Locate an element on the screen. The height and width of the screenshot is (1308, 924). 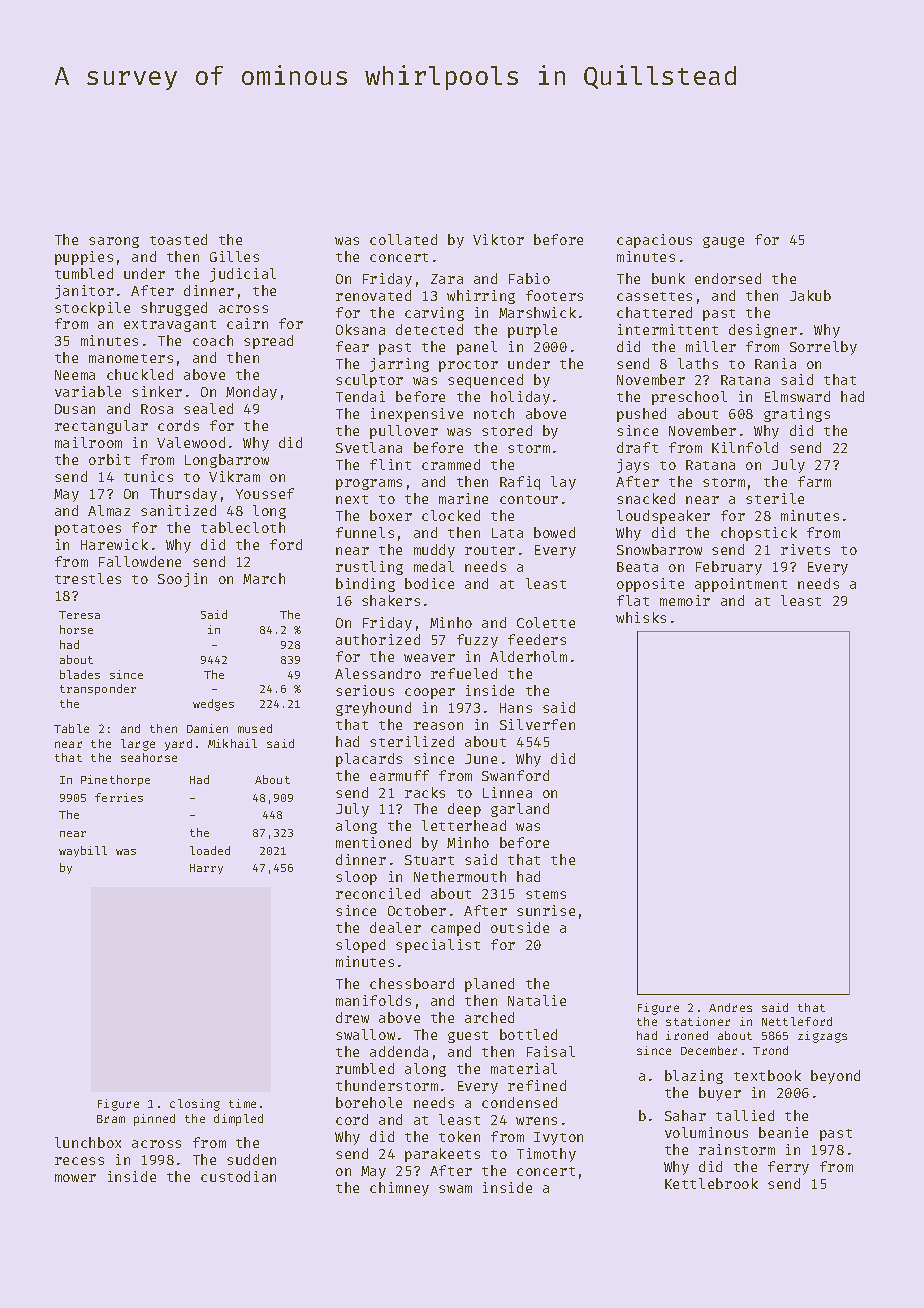
marine is located at coordinates (463, 498).
